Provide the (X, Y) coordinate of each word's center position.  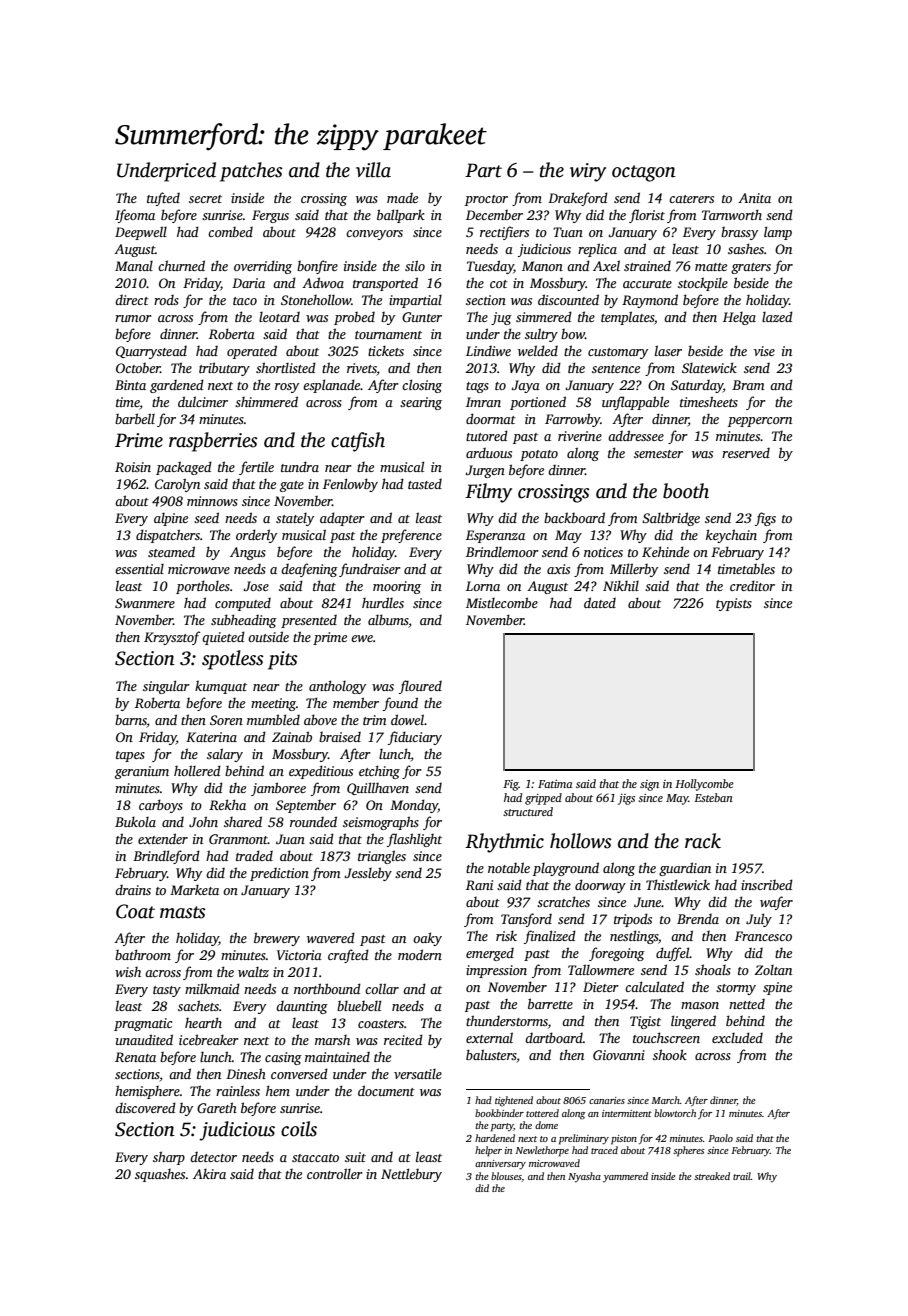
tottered (542, 1113)
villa (373, 170)
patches (251, 172)
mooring (397, 587)
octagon (644, 173)
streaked (712, 1176)
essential (139, 569)
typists (734, 604)
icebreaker (209, 1039)
